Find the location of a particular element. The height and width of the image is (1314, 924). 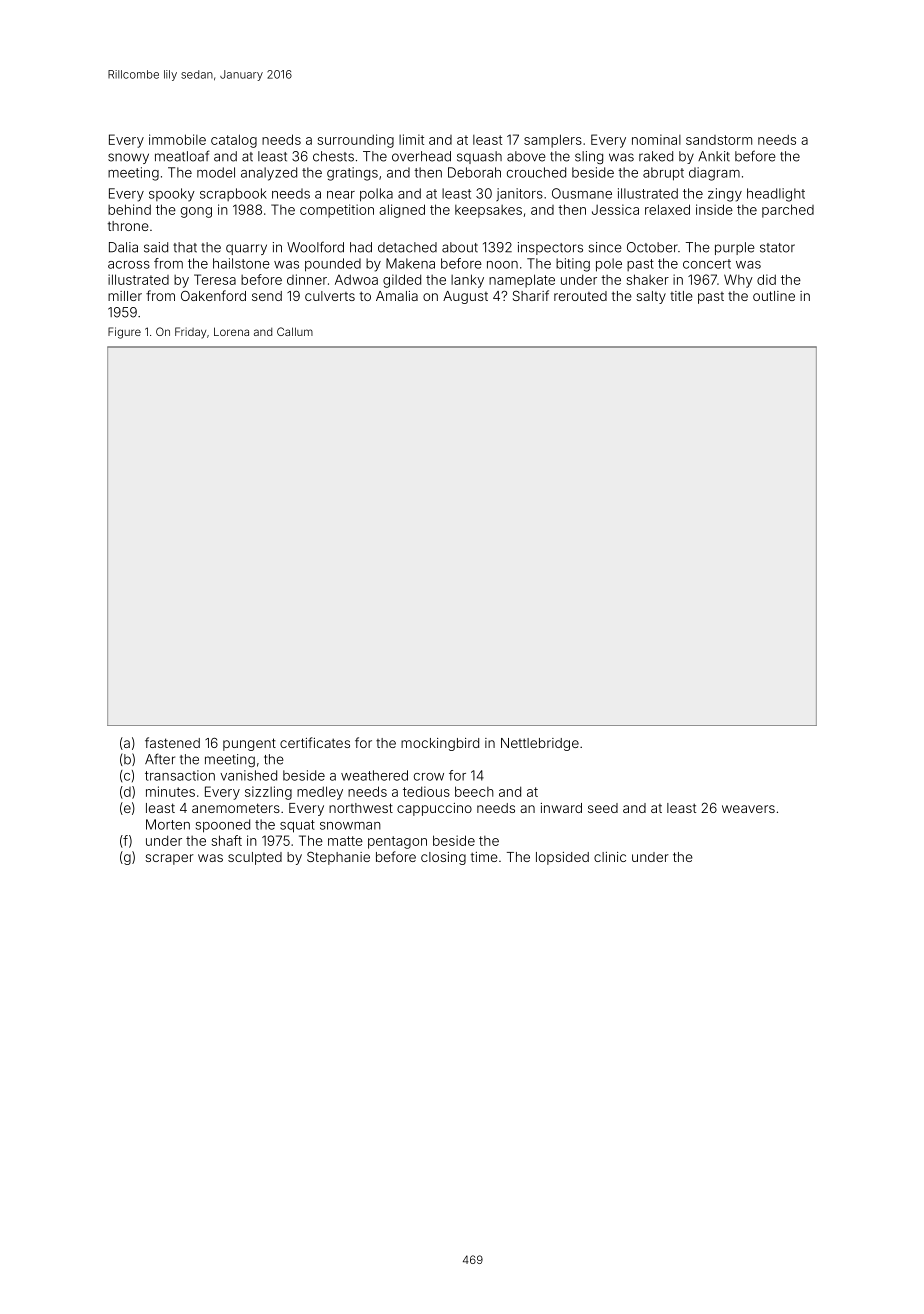

samplers is located at coordinates (553, 141).
